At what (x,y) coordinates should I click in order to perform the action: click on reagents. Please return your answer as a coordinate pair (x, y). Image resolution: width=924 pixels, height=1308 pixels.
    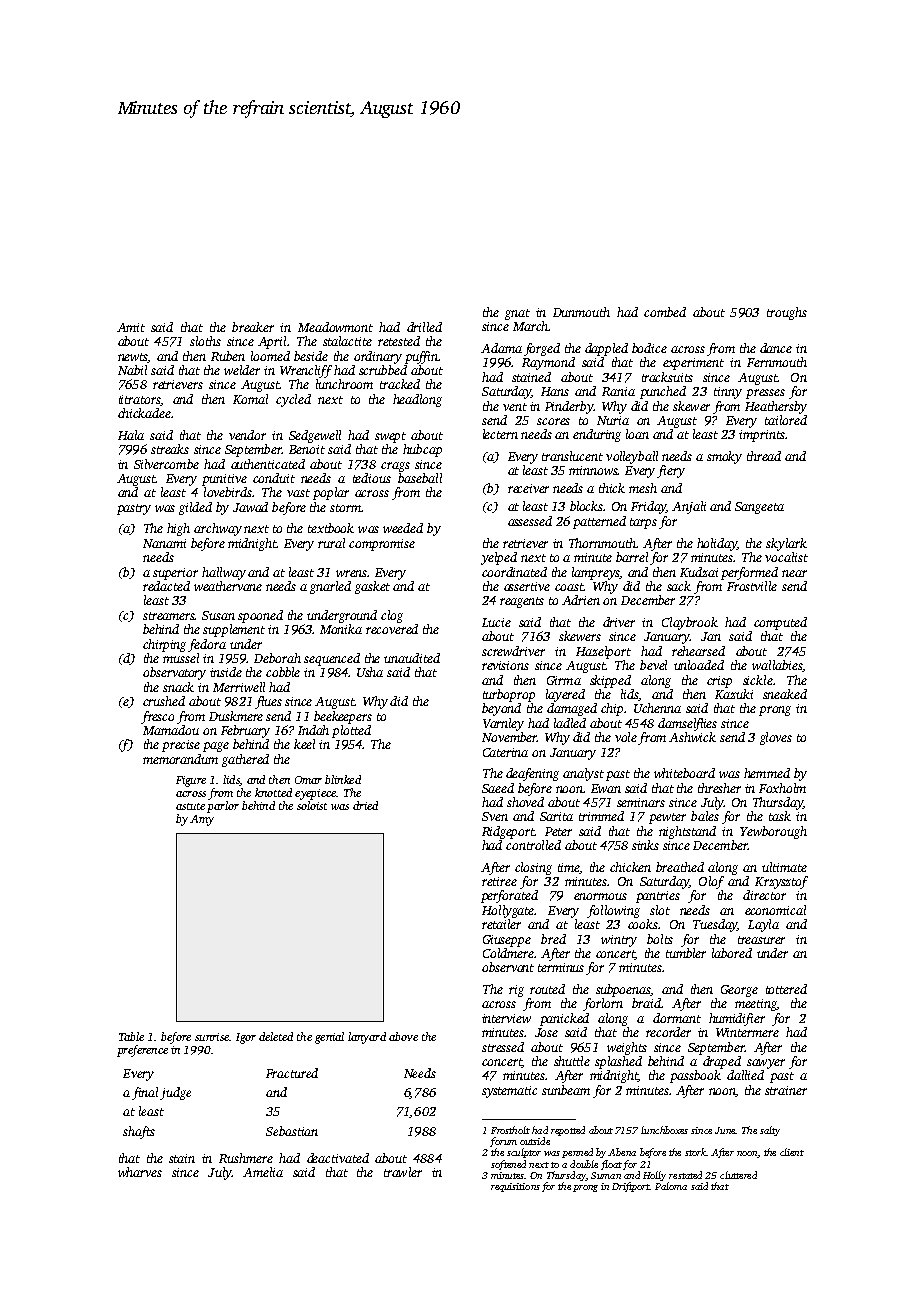
    Looking at the image, I should click on (522, 602).
